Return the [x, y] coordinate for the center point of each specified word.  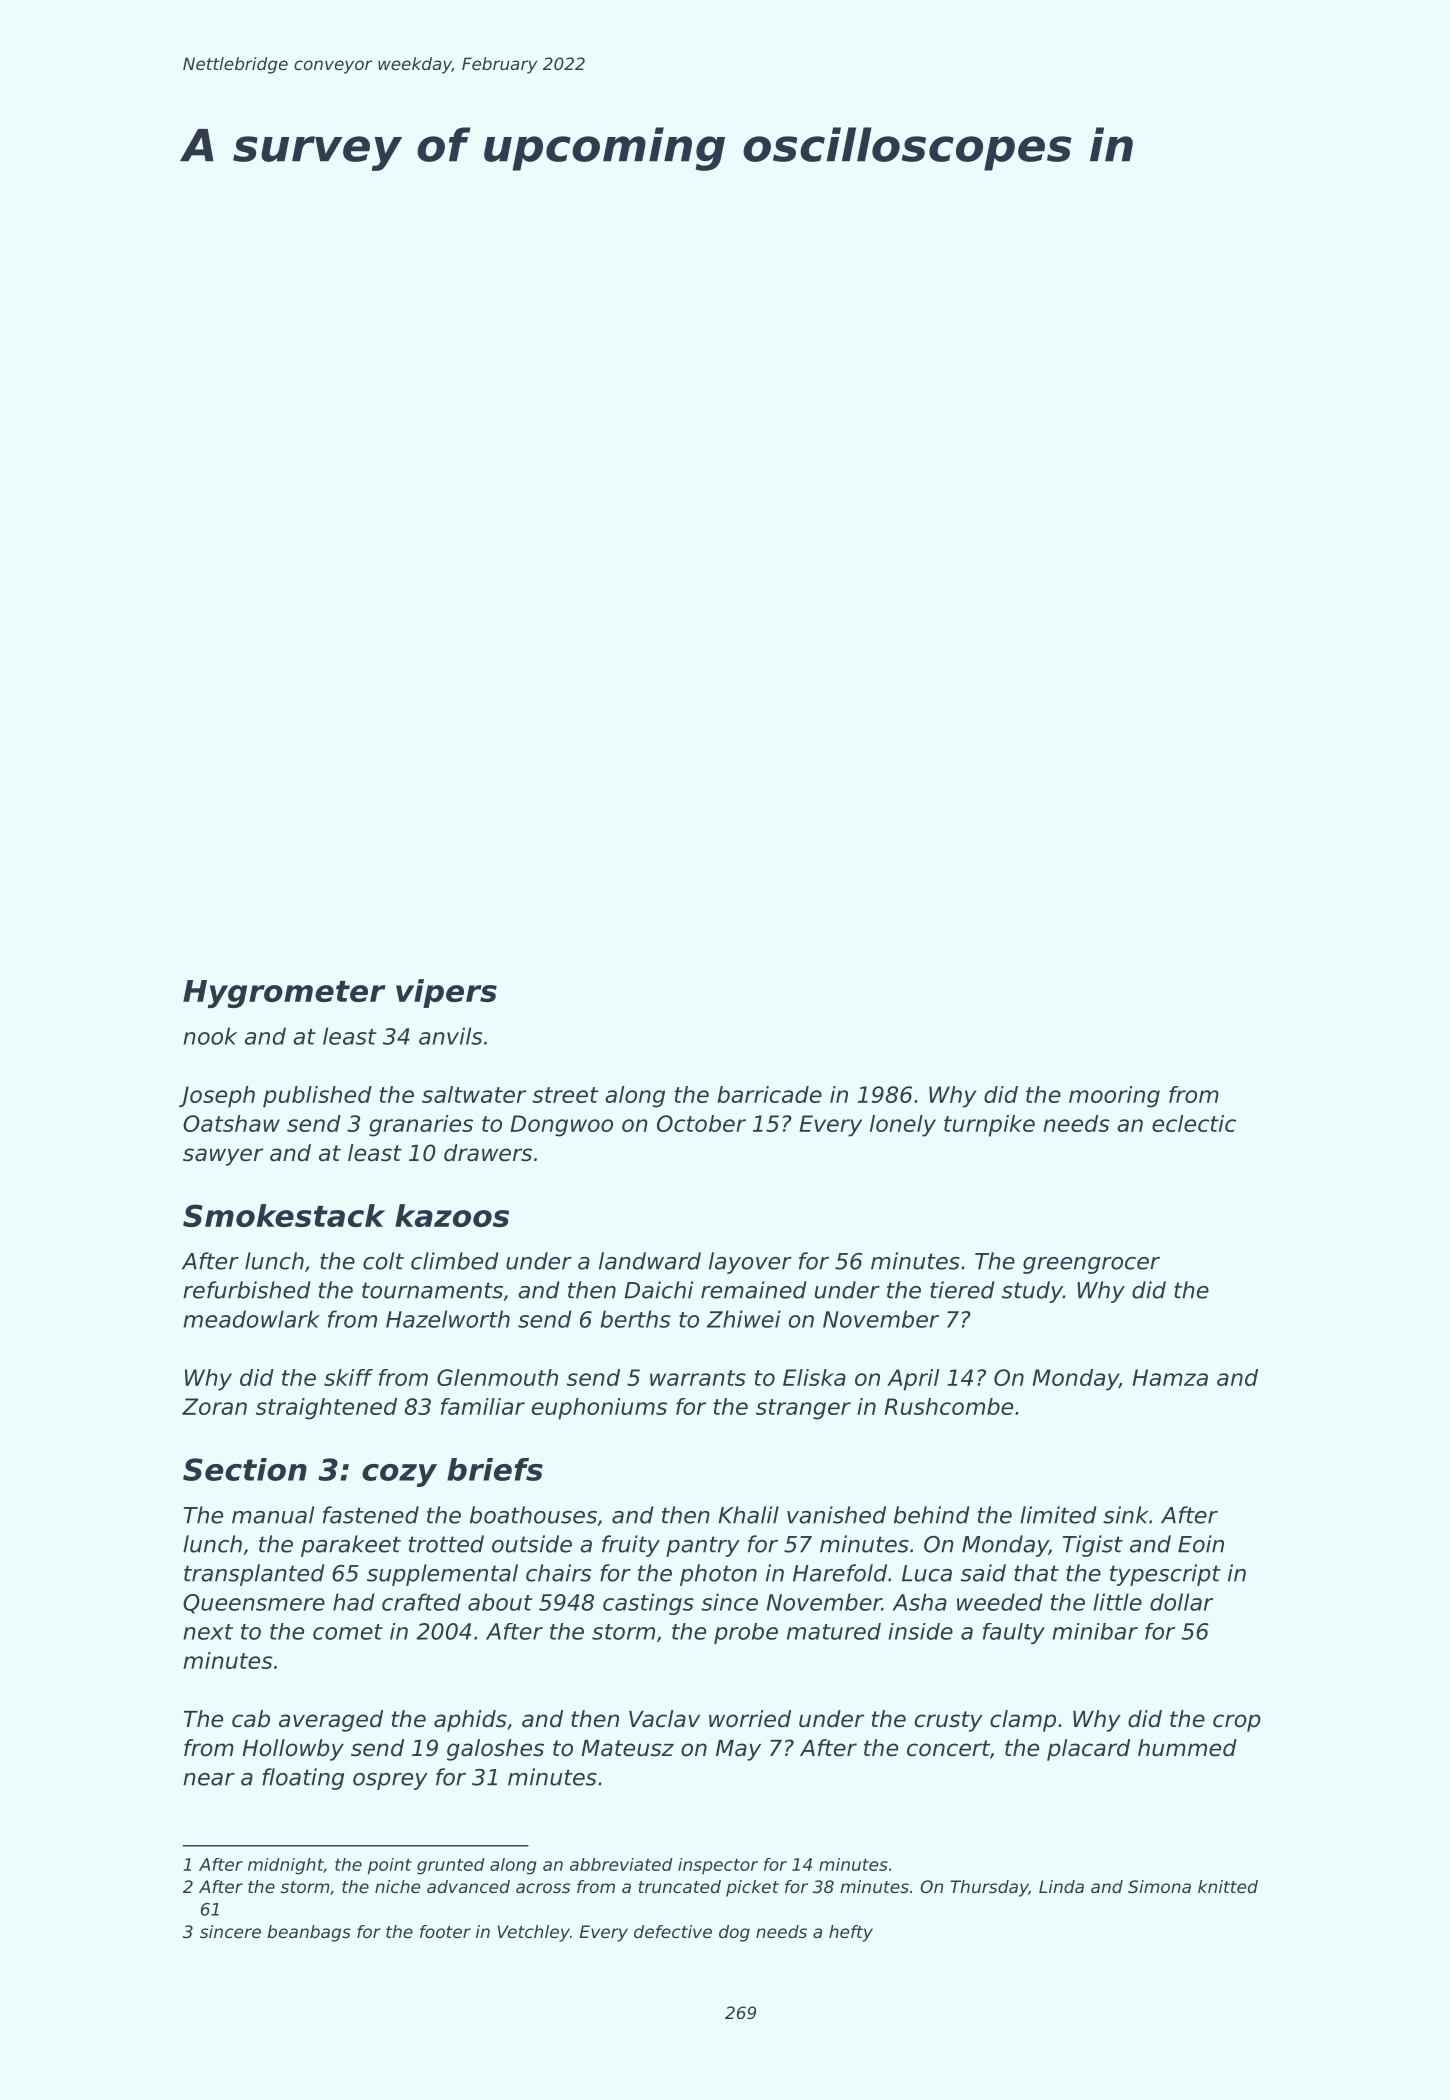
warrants [698, 1378]
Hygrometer [284, 994]
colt [383, 1261]
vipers [446, 993]
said [983, 1573]
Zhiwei [744, 1319]
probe [746, 1633]
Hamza [1170, 1377]
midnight [286, 1866]
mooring [1114, 1097]
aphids [470, 1721]
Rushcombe [948, 1406]
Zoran [214, 1406]
